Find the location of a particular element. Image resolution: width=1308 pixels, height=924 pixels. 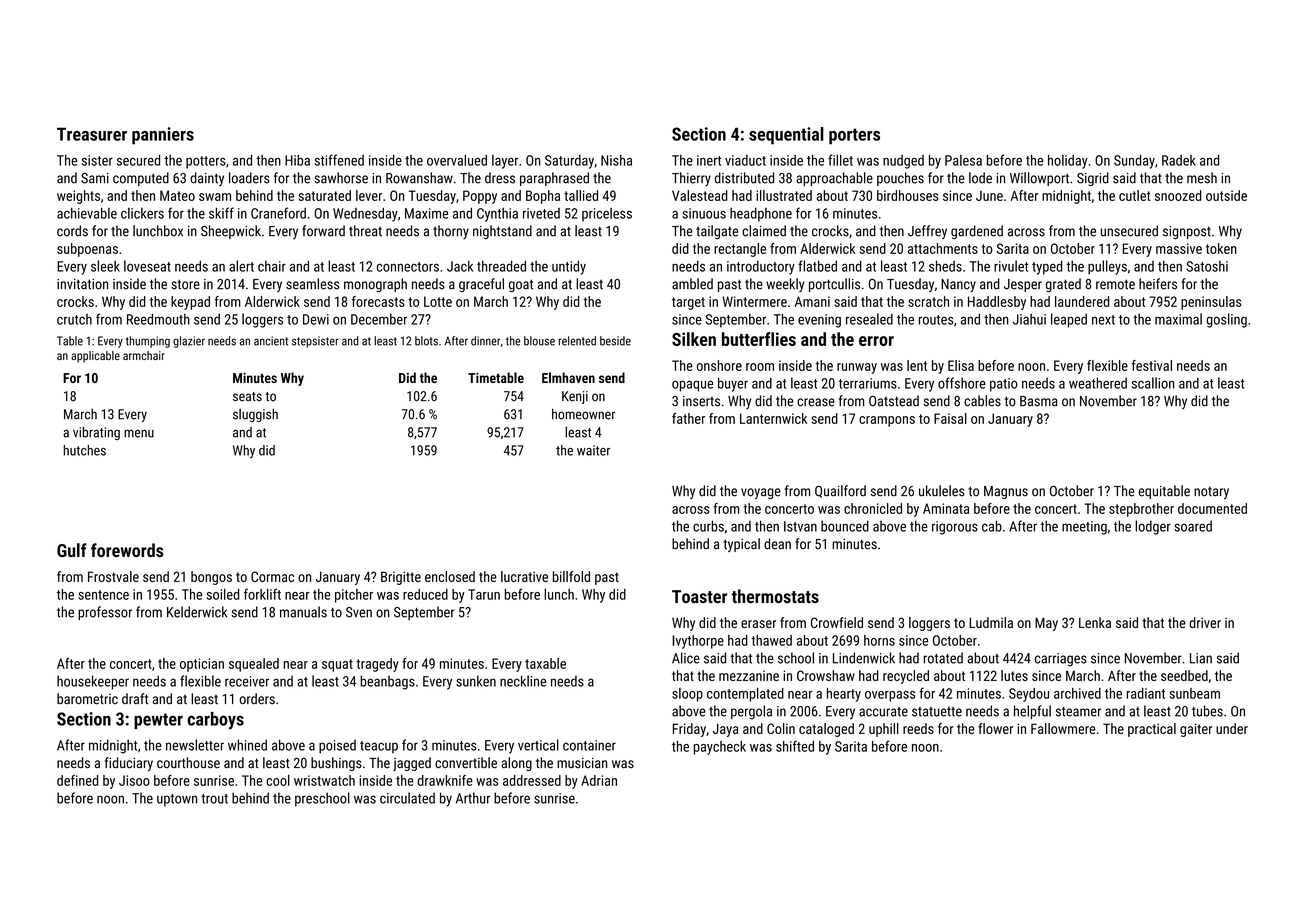

beside is located at coordinates (615, 341).
